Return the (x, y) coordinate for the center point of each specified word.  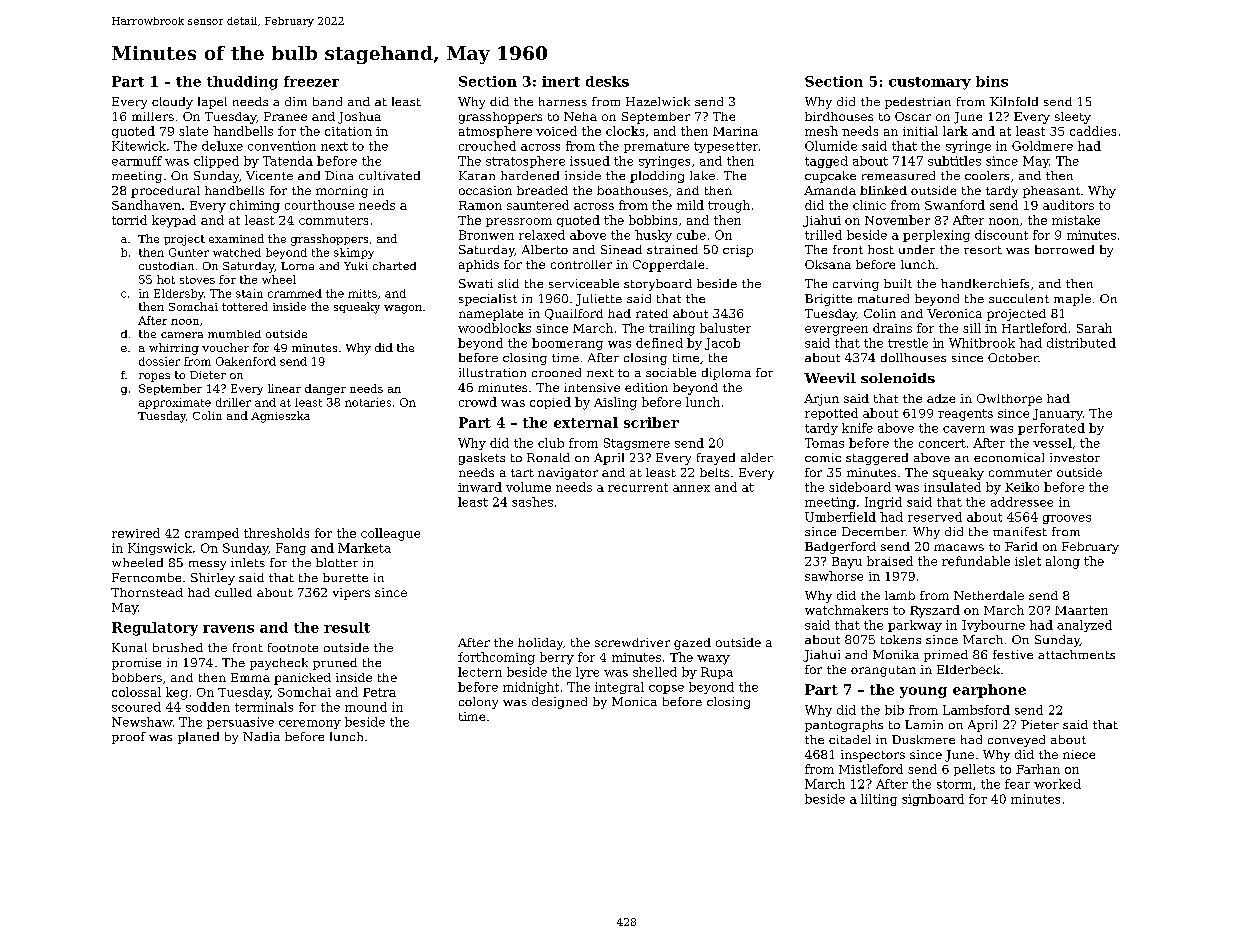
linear (284, 388)
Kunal (129, 647)
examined (236, 238)
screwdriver (632, 642)
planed (198, 738)
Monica (634, 701)
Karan (477, 175)
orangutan (883, 671)
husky (653, 236)
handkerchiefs (985, 283)
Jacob (722, 344)
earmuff (137, 161)
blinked (883, 190)
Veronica (954, 313)
